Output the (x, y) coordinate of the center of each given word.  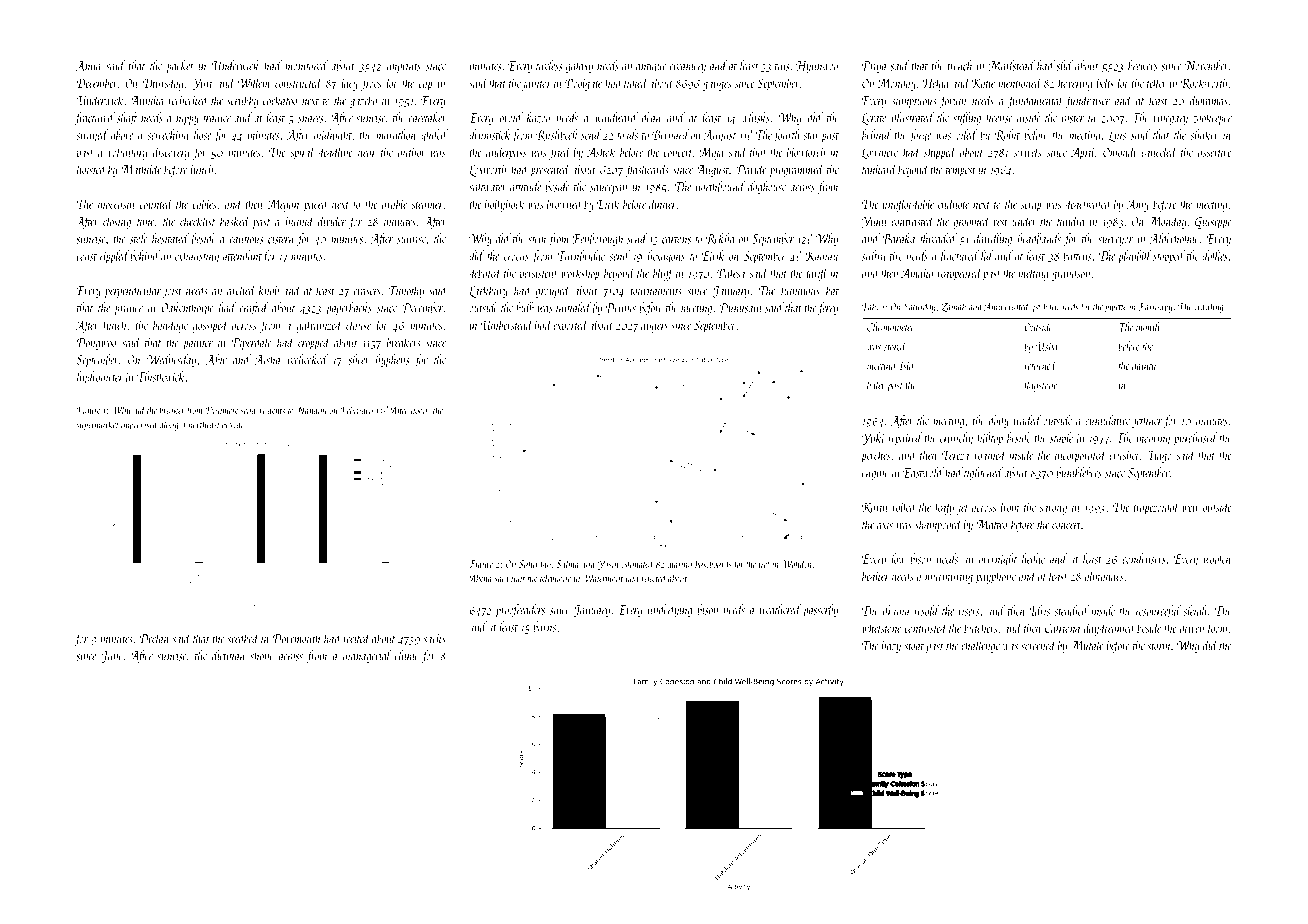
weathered (780, 609)
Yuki (873, 438)
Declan (154, 638)
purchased (1196, 438)
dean (651, 117)
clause (358, 324)
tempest (961, 172)
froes (371, 84)
